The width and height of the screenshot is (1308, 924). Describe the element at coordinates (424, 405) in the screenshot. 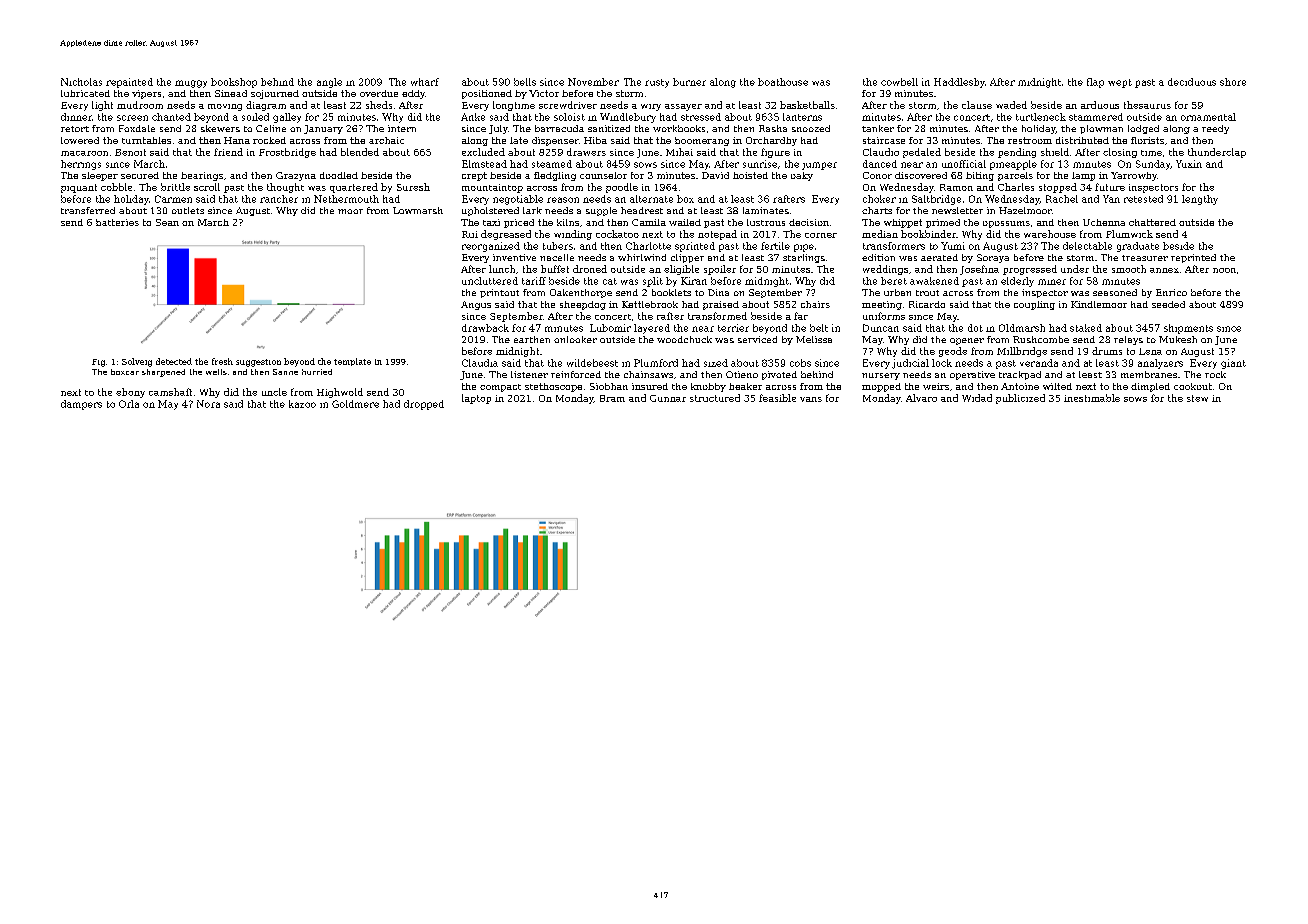

I see `dropped` at that location.
